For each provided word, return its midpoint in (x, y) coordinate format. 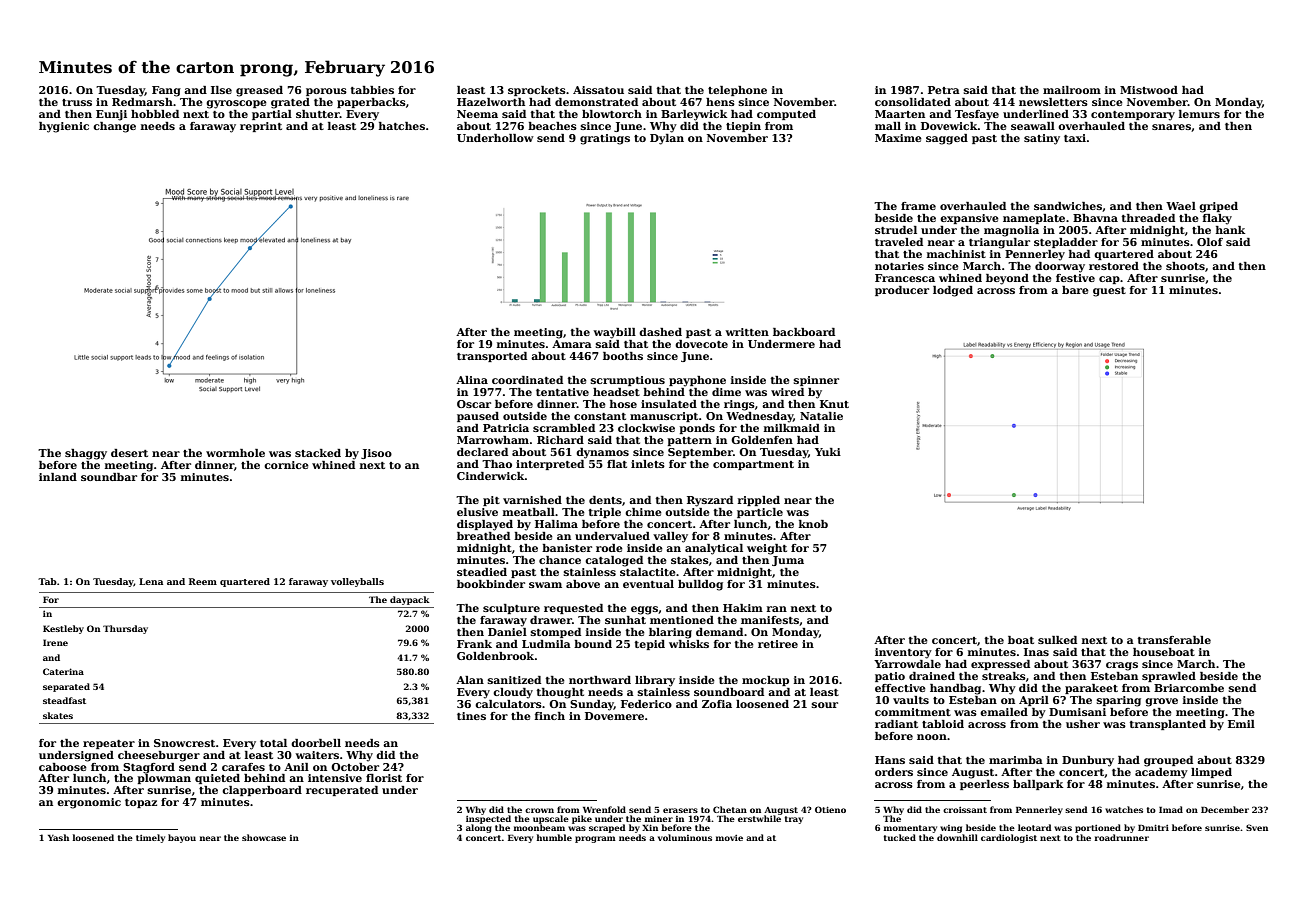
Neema (477, 114)
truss (77, 102)
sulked (1057, 640)
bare (1075, 290)
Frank (474, 644)
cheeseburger (159, 756)
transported (492, 357)
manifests (770, 620)
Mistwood (1149, 90)
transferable (1174, 640)
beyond (1007, 279)
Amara (572, 344)
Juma (788, 561)
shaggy (86, 454)
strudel (896, 230)
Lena (151, 581)
